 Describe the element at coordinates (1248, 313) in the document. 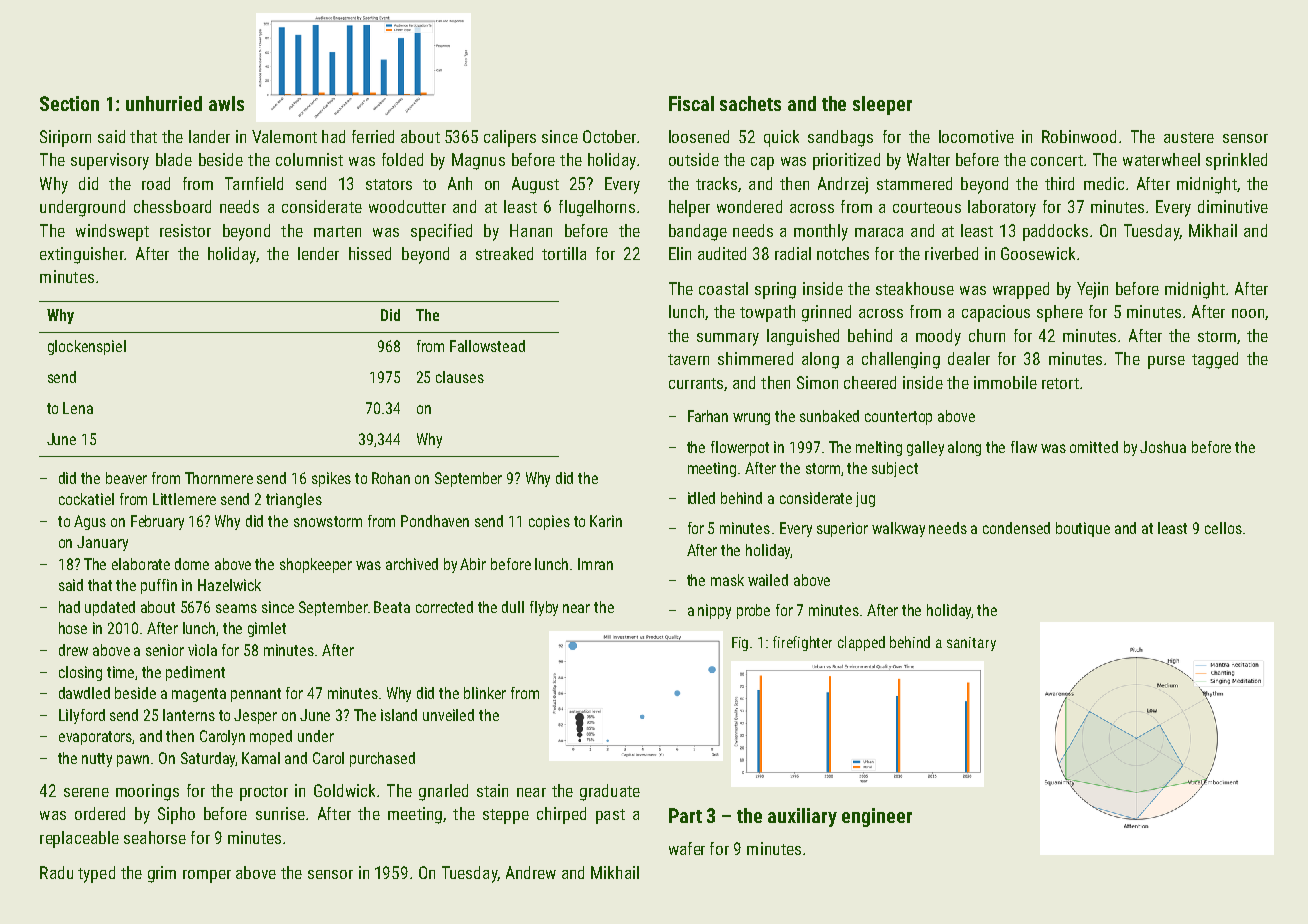

I see `noon` at that location.
